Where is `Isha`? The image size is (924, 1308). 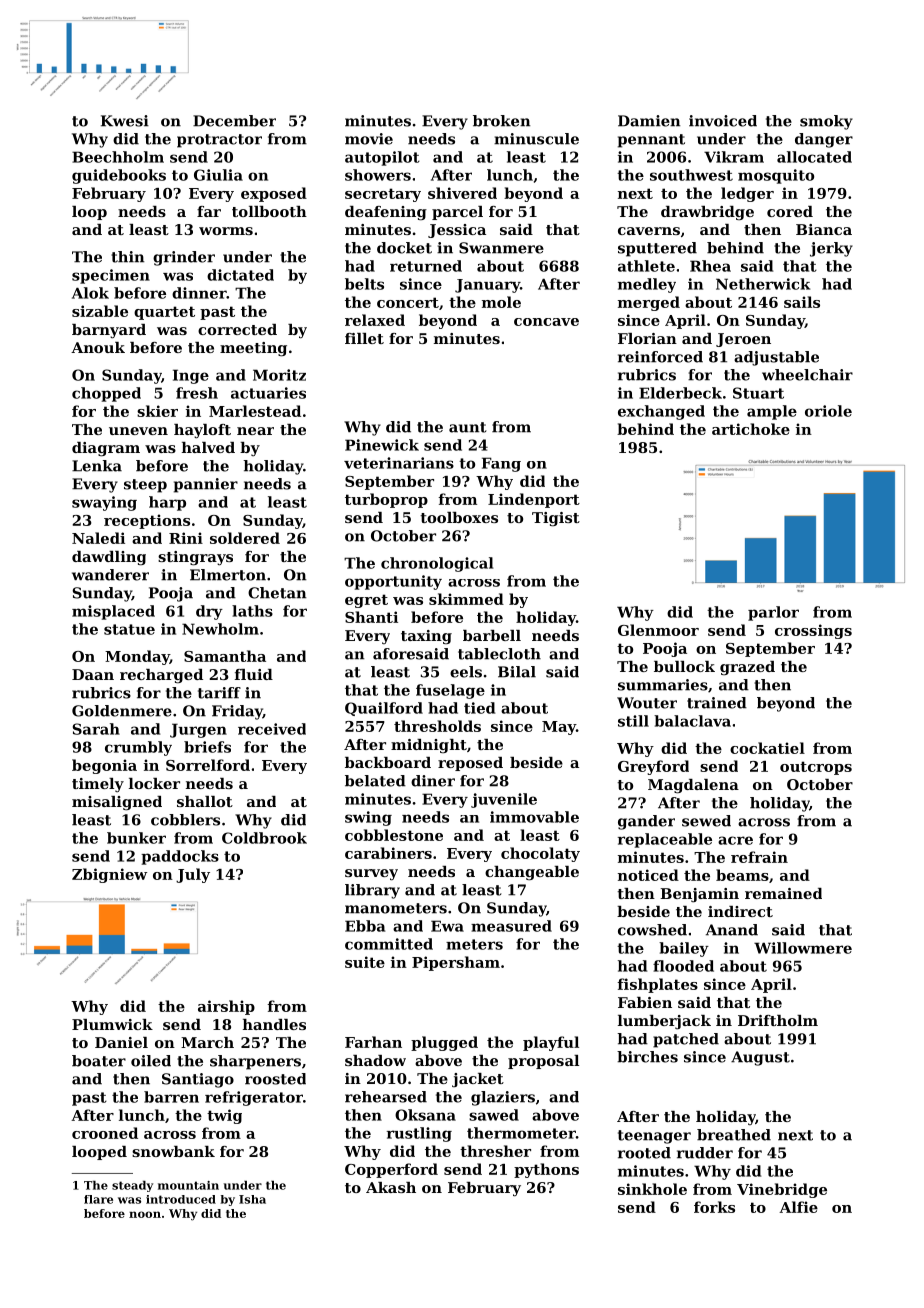
Isha is located at coordinates (252, 1199).
